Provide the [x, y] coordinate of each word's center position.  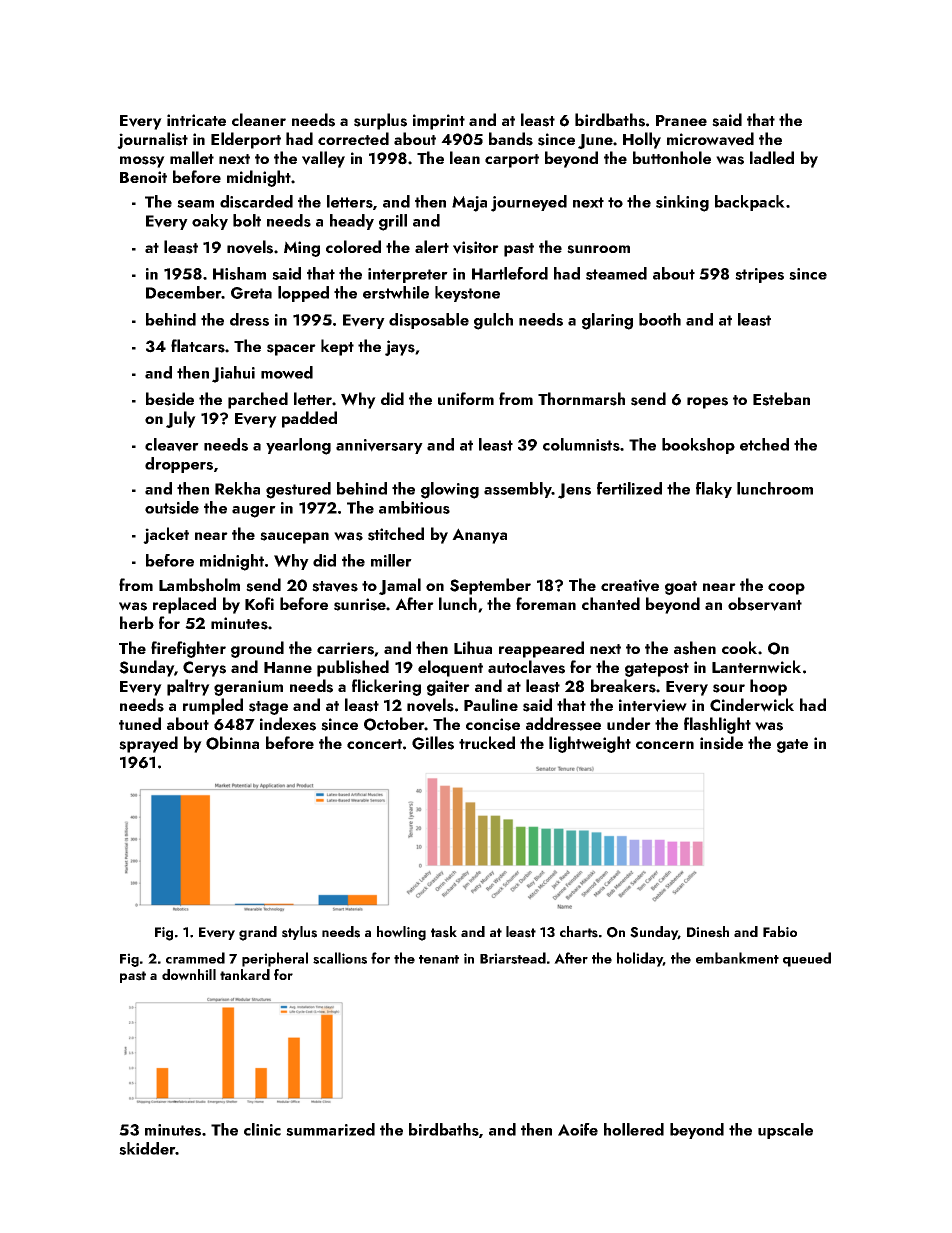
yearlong [298, 446]
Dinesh [708, 932]
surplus [380, 121]
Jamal [400, 586]
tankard [245, 974]
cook [739, 647]
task [444, 932]
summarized [330, 1129]
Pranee [681, 120]
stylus [299, 933]
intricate [196, 120]
